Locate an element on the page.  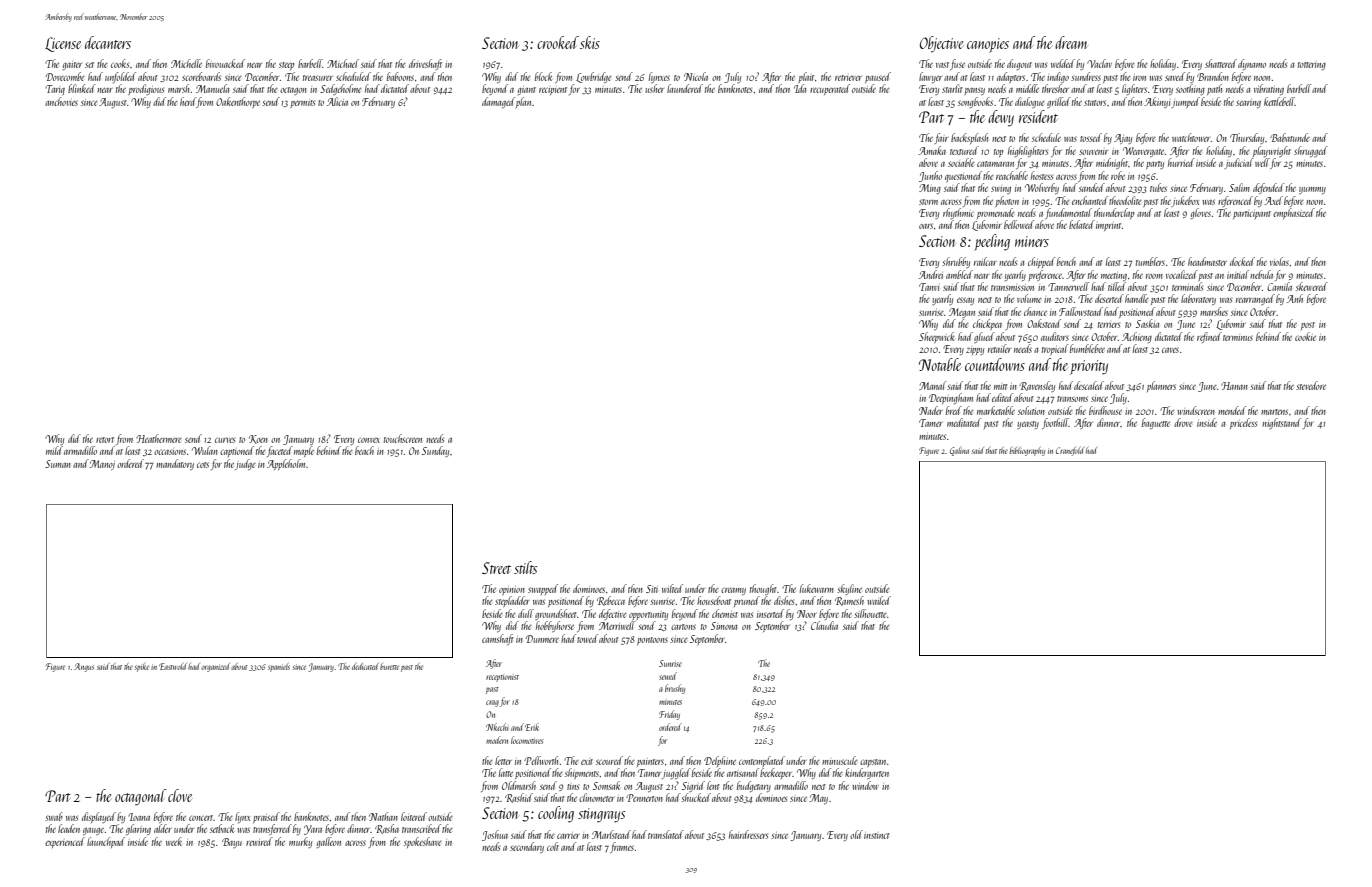
defective is located at coordinates (613, 614).
